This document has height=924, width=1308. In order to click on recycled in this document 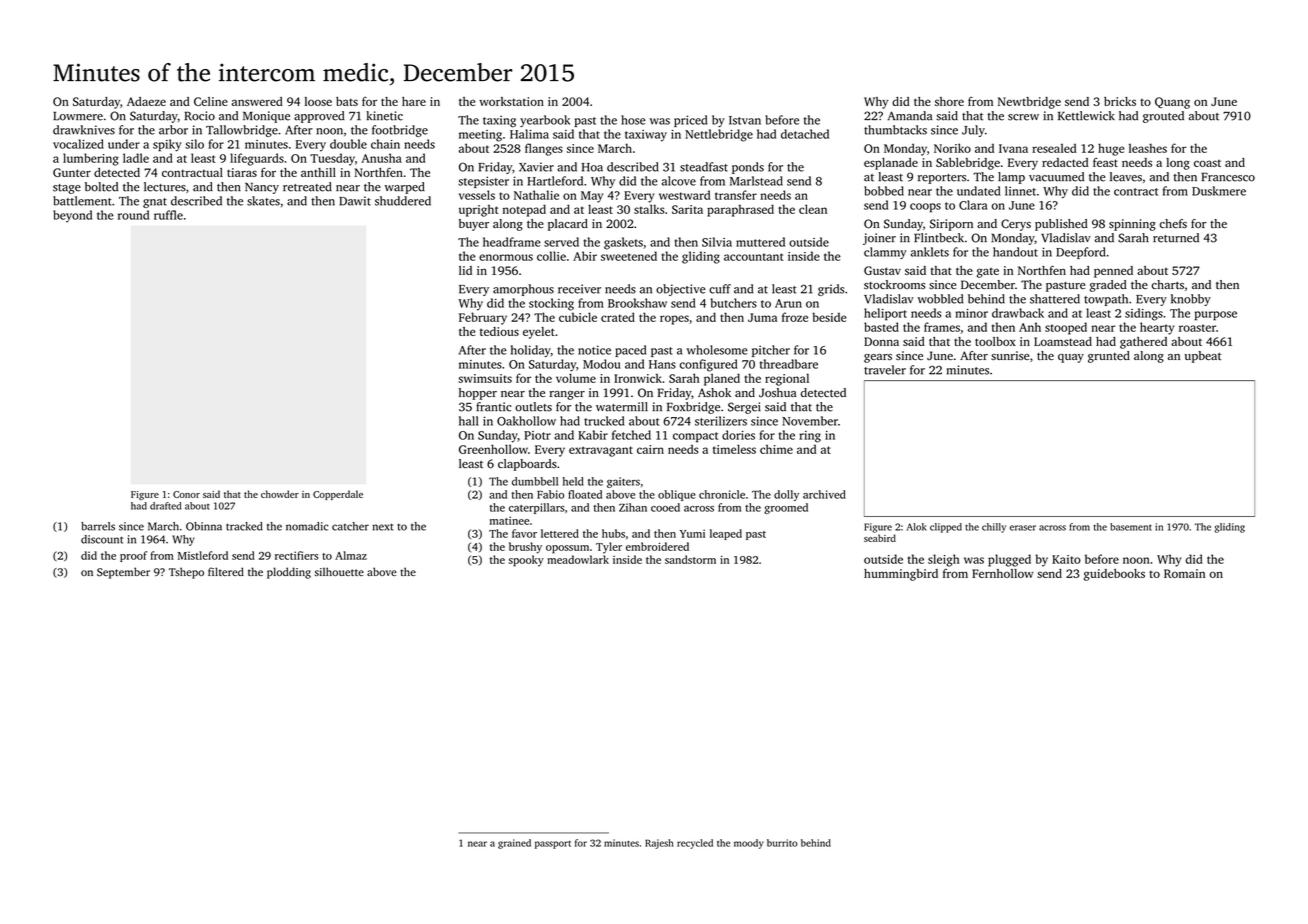, I will do `click(695, 844)`.
